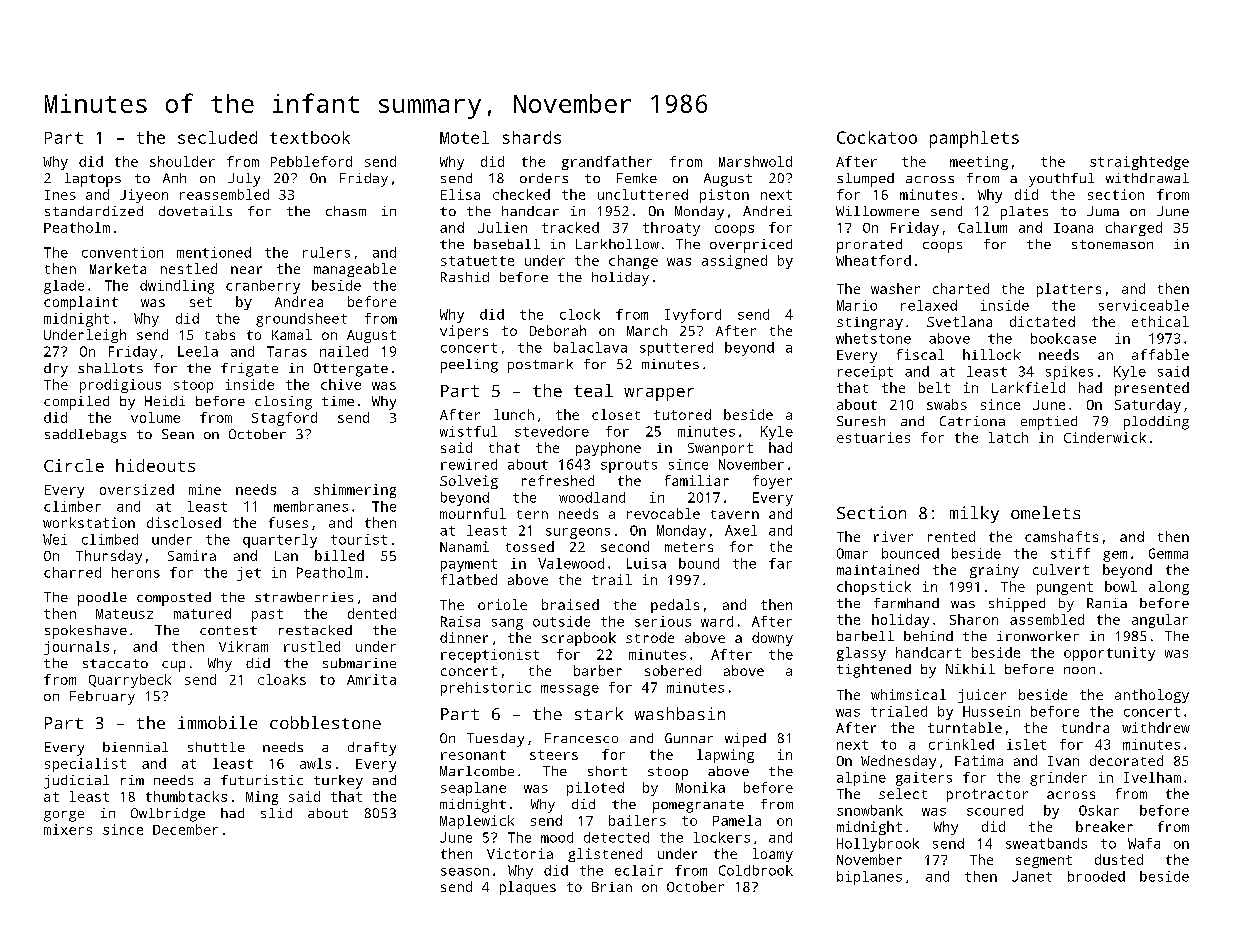  Describe the element at coordinates (1168, 553) in the screenshot. I see `Gemma` at that location.
